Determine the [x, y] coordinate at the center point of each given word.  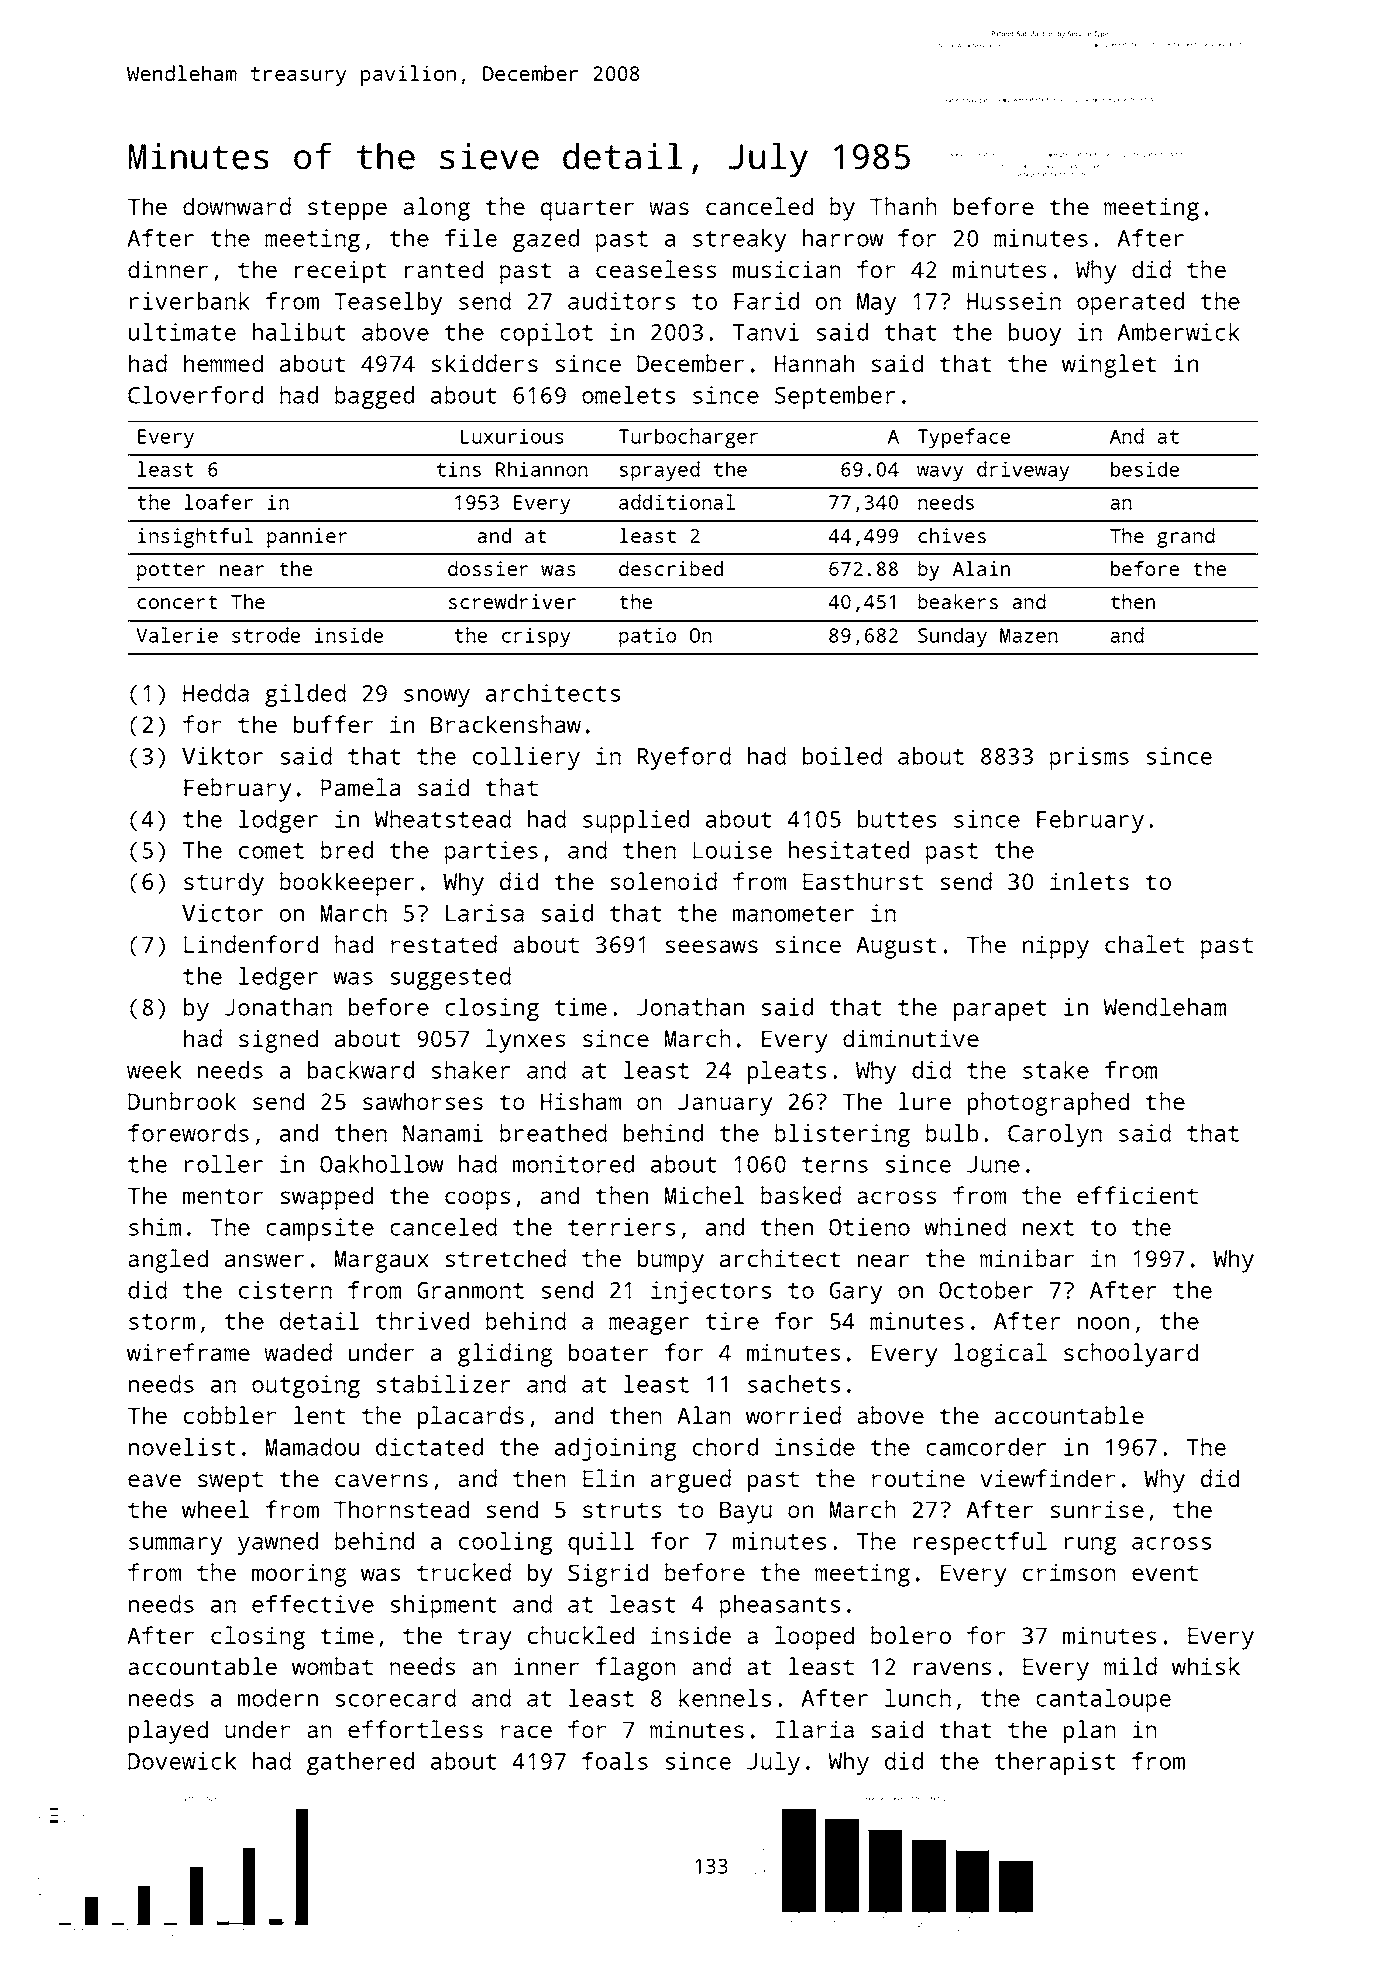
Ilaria [815, 1729]
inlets [1089, 881]
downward [237, 206]
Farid [766, 301]
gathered [360, 1763]
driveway [1023, 471]
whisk [1206, 1666]
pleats [787, 1072]
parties [491, 852]
